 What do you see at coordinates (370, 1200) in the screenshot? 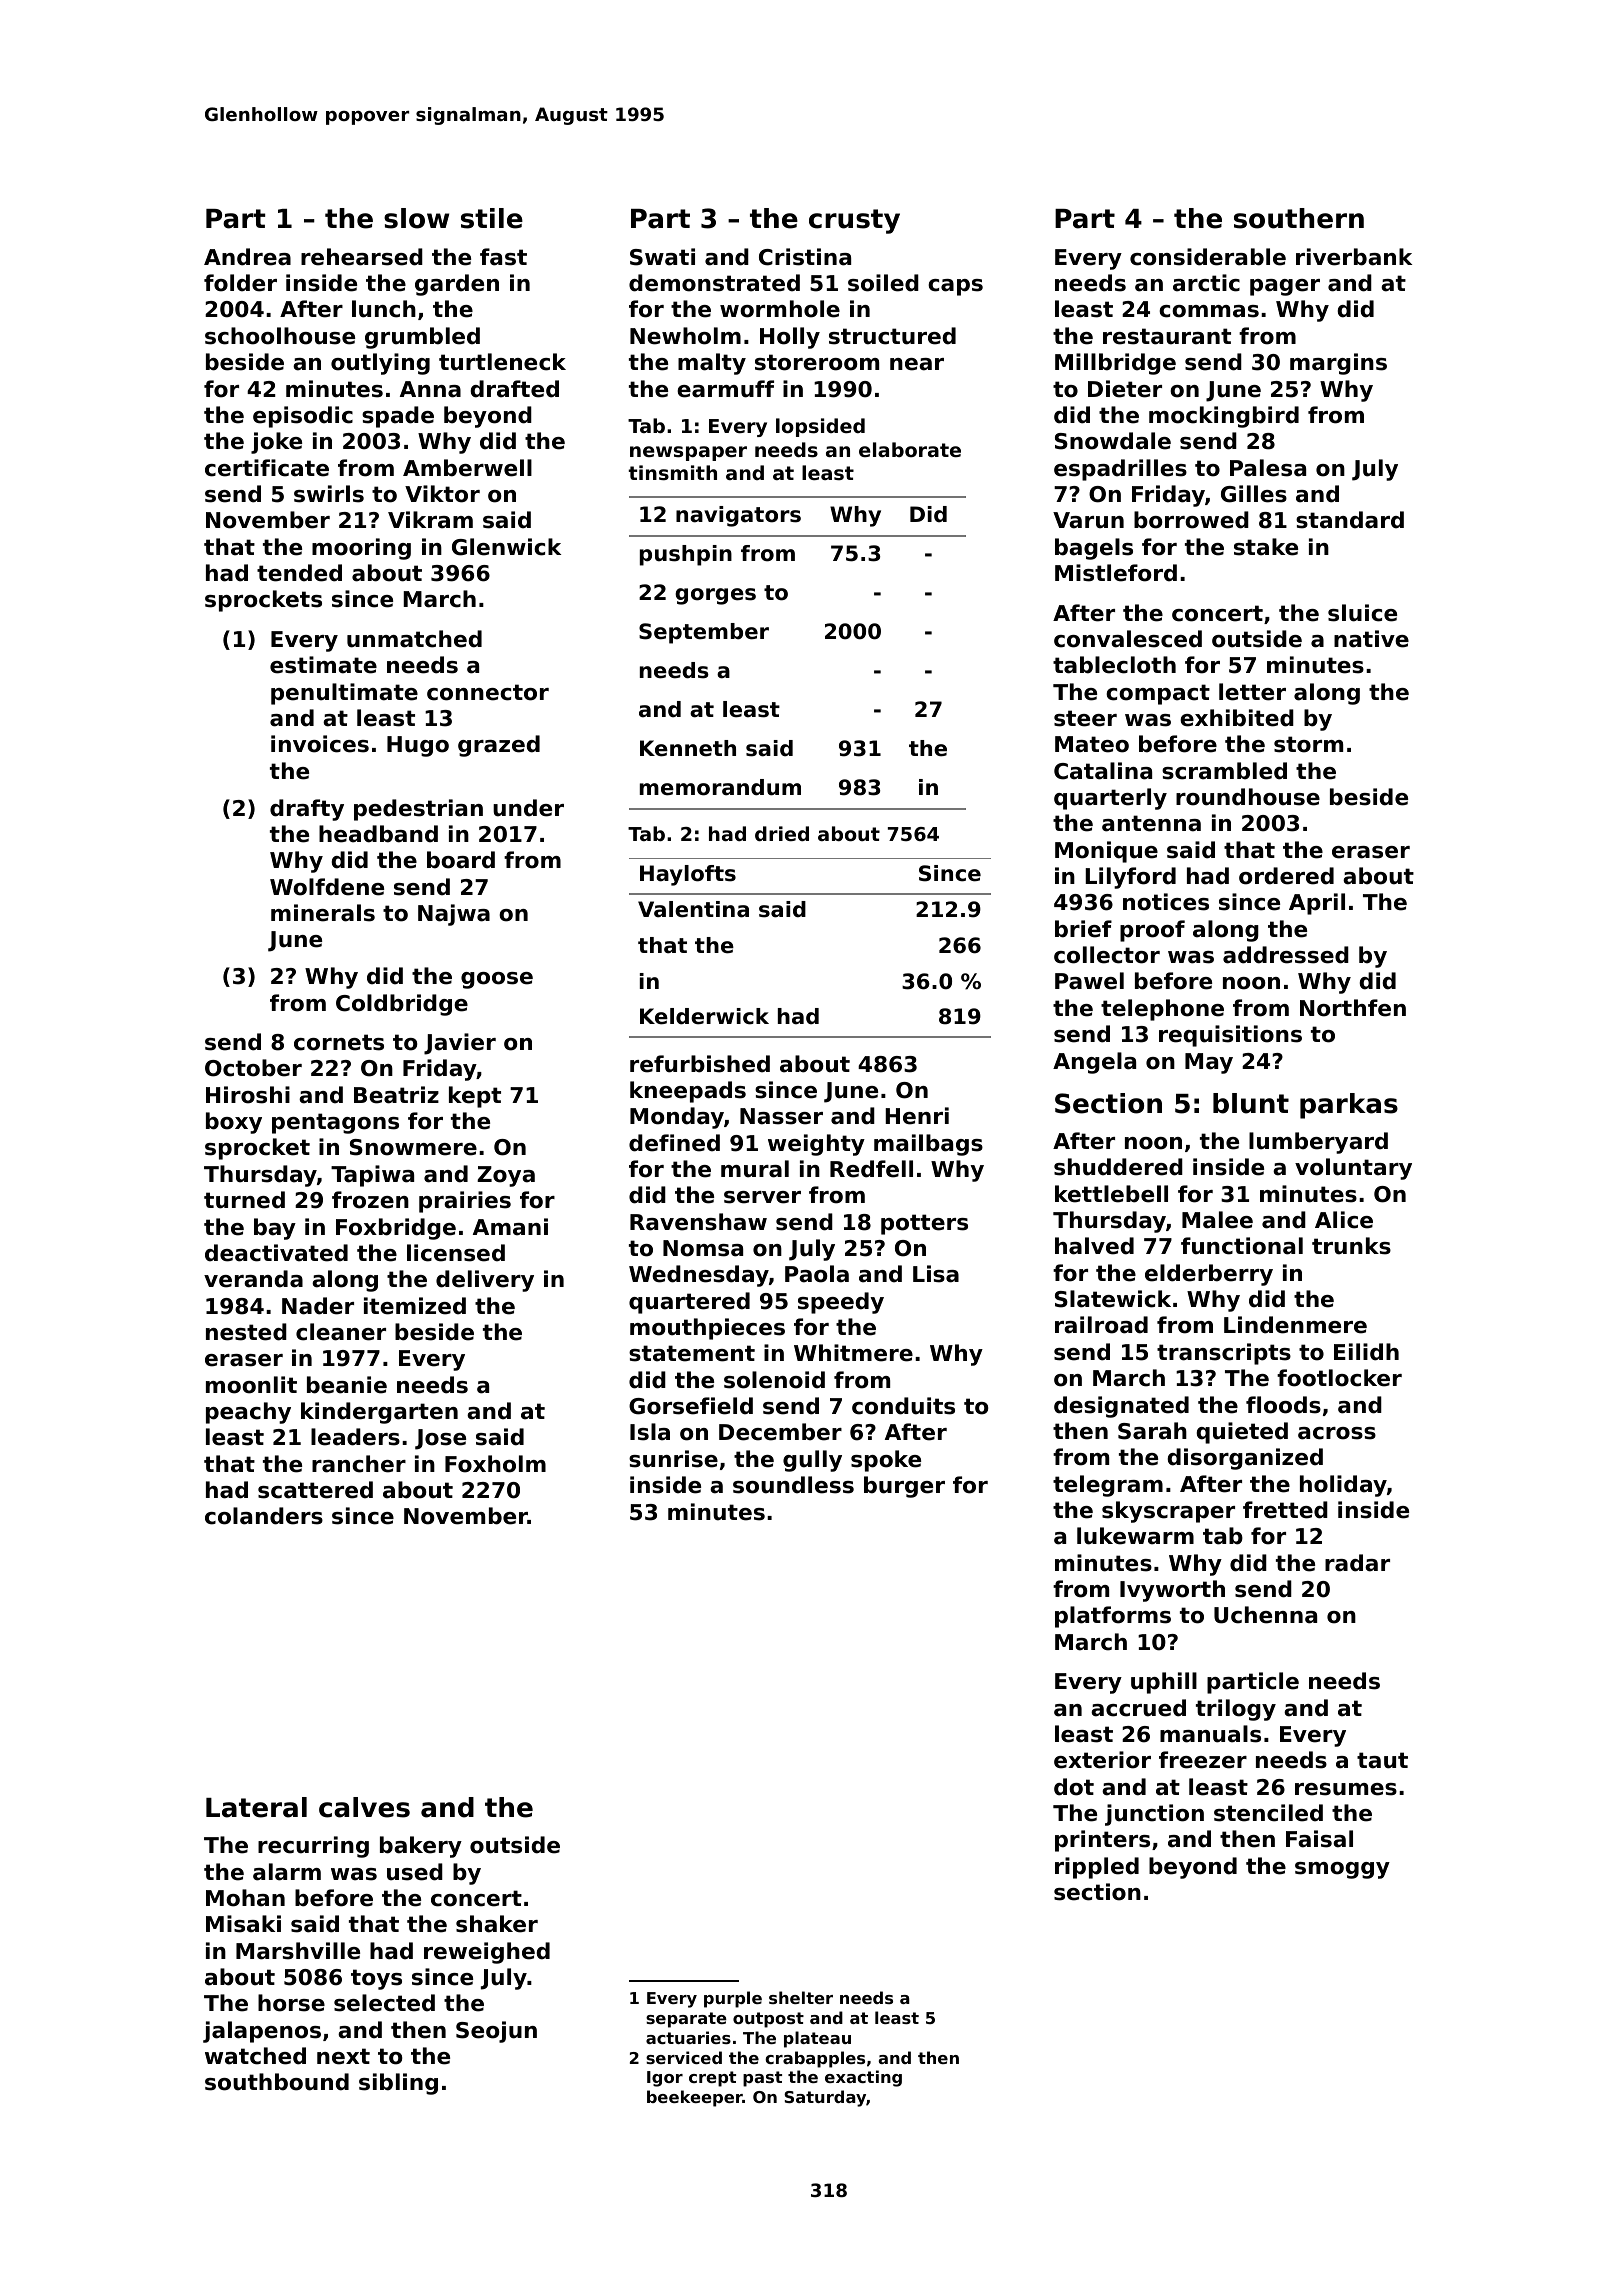
I see `frozen` at bounding box center [370, 1200].
